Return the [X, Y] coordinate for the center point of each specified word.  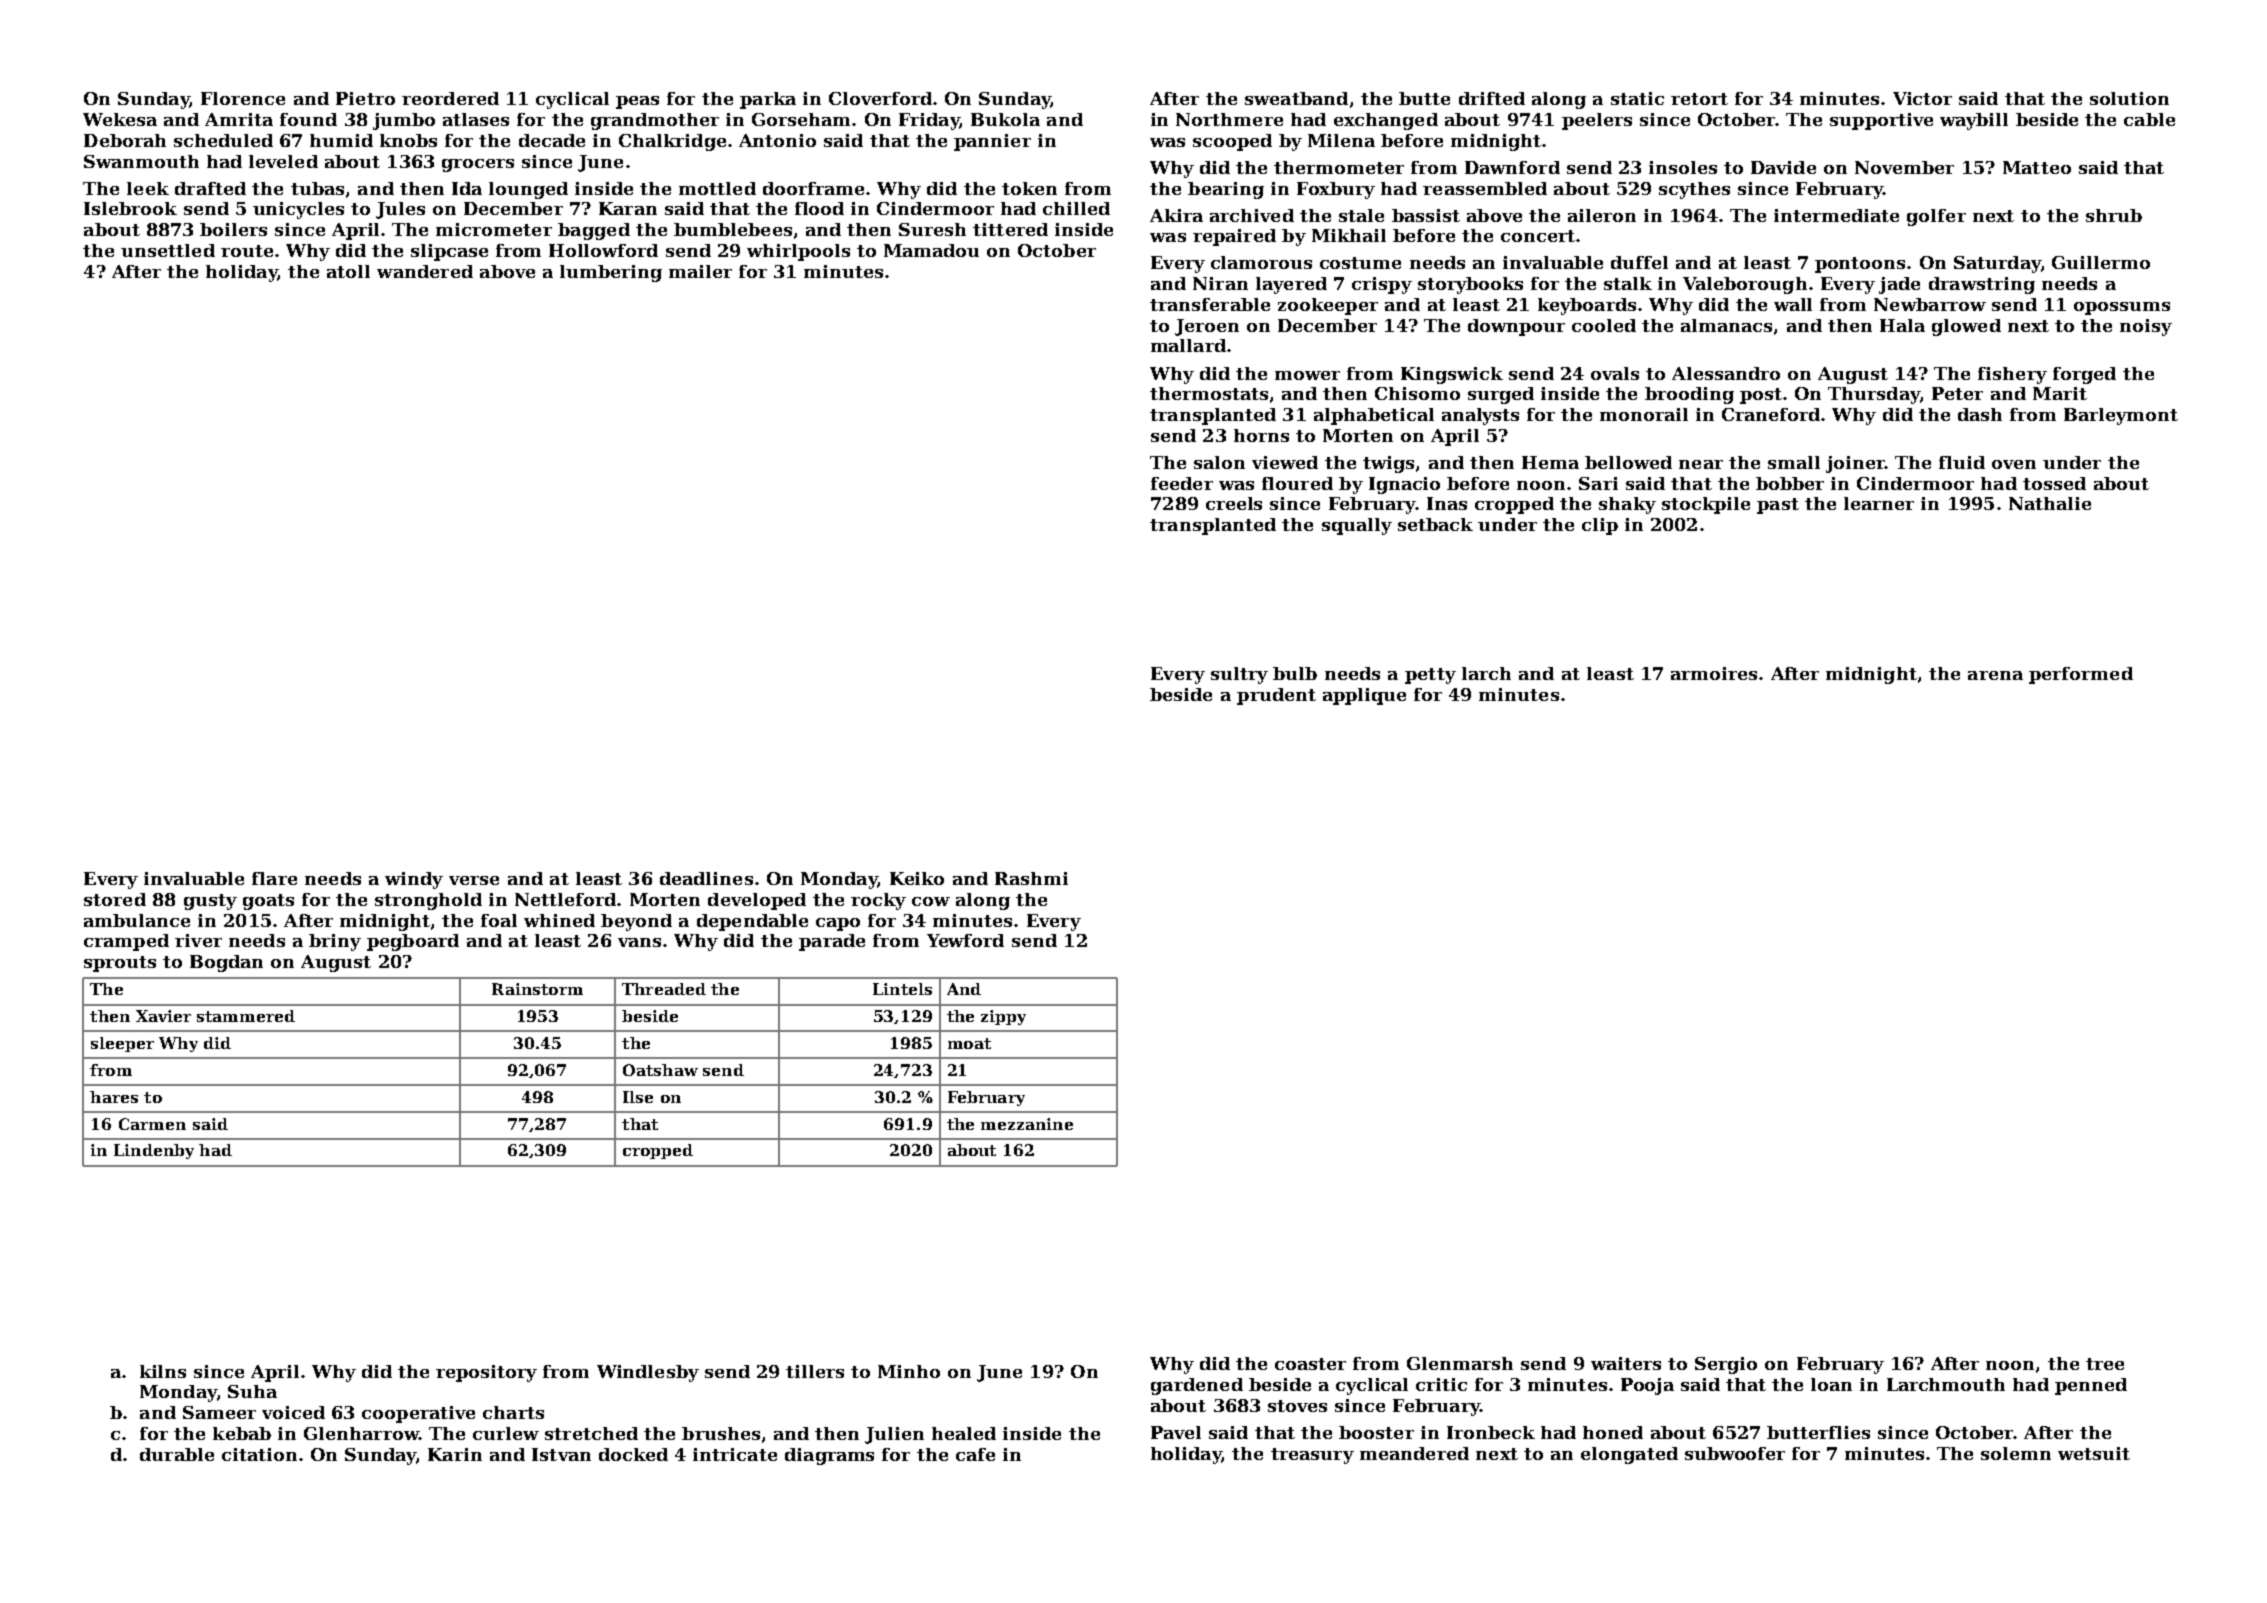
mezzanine [1027, 1124]
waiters [1626, 1363]
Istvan [561, 1454]
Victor [1922, 98]
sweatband [1296, 98]
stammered [246, 1016]
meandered [1414, 1453]
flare [274, 878]
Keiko [917, 878]
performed [2081, 675]
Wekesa [120, 119]
